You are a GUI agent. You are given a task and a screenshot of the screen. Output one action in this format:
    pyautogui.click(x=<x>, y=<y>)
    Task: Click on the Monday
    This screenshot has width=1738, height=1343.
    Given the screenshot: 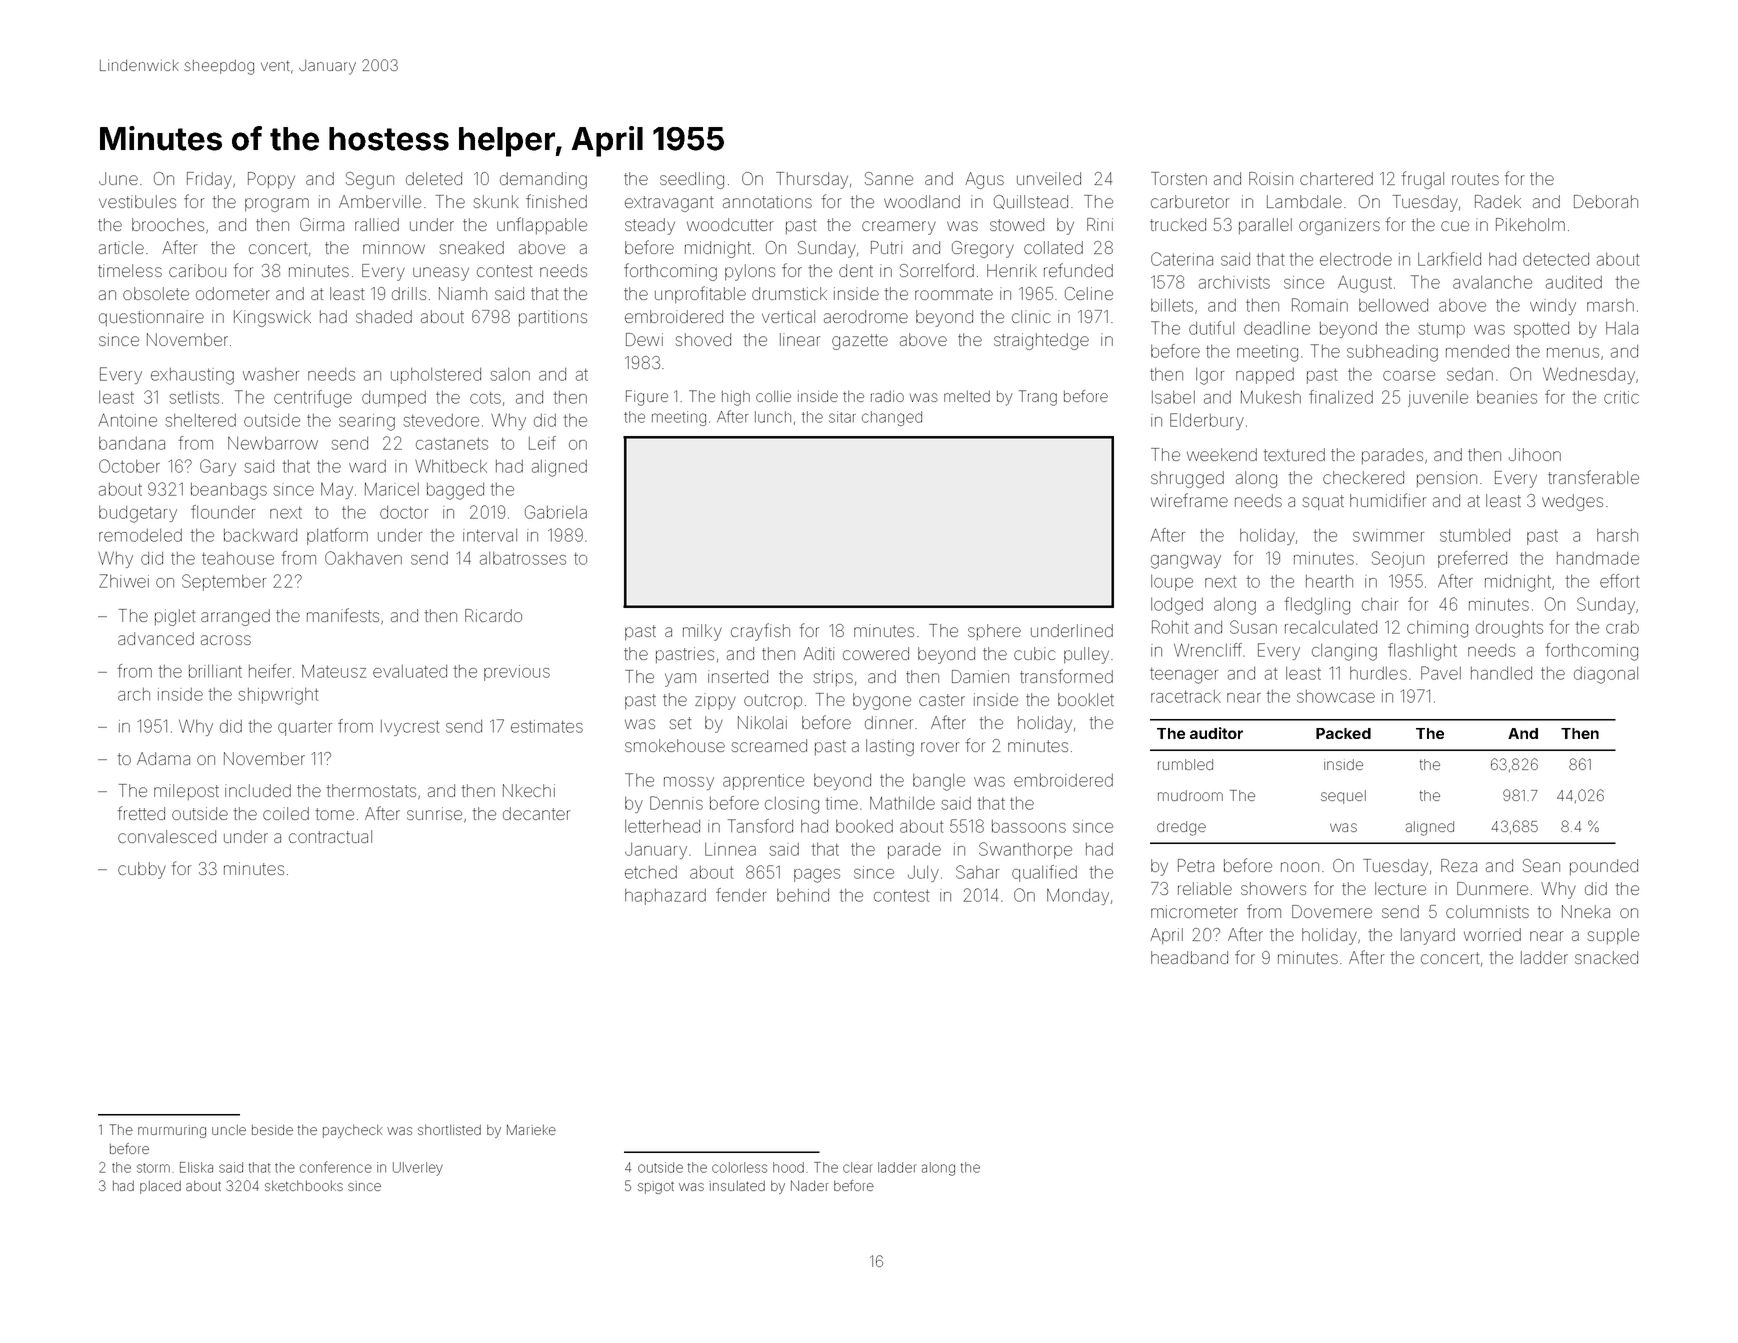 What is the action you would take?
    pyautogui.click(x=1078, y=897)
